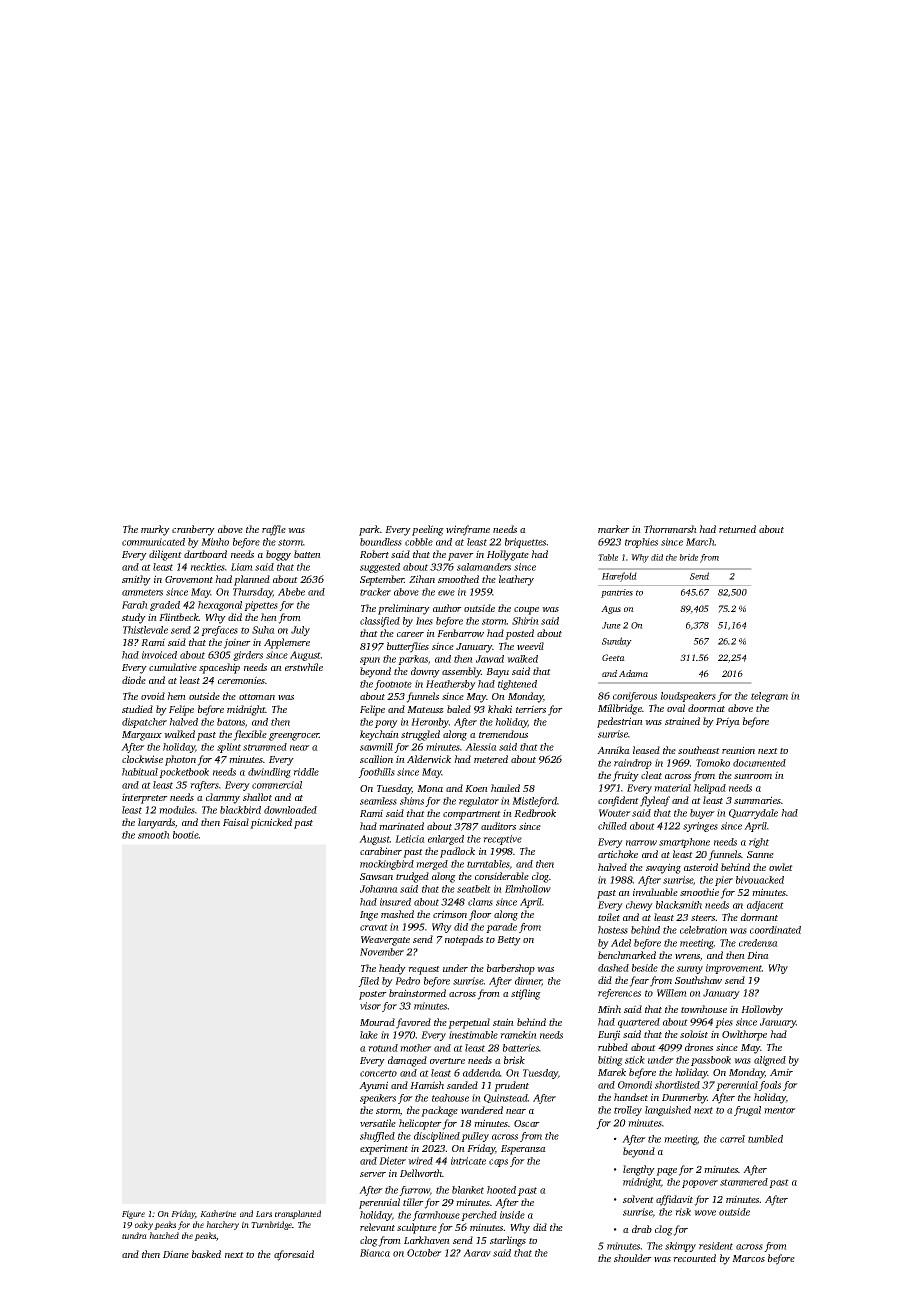  I want to click on peeling, so click(428, 530).
